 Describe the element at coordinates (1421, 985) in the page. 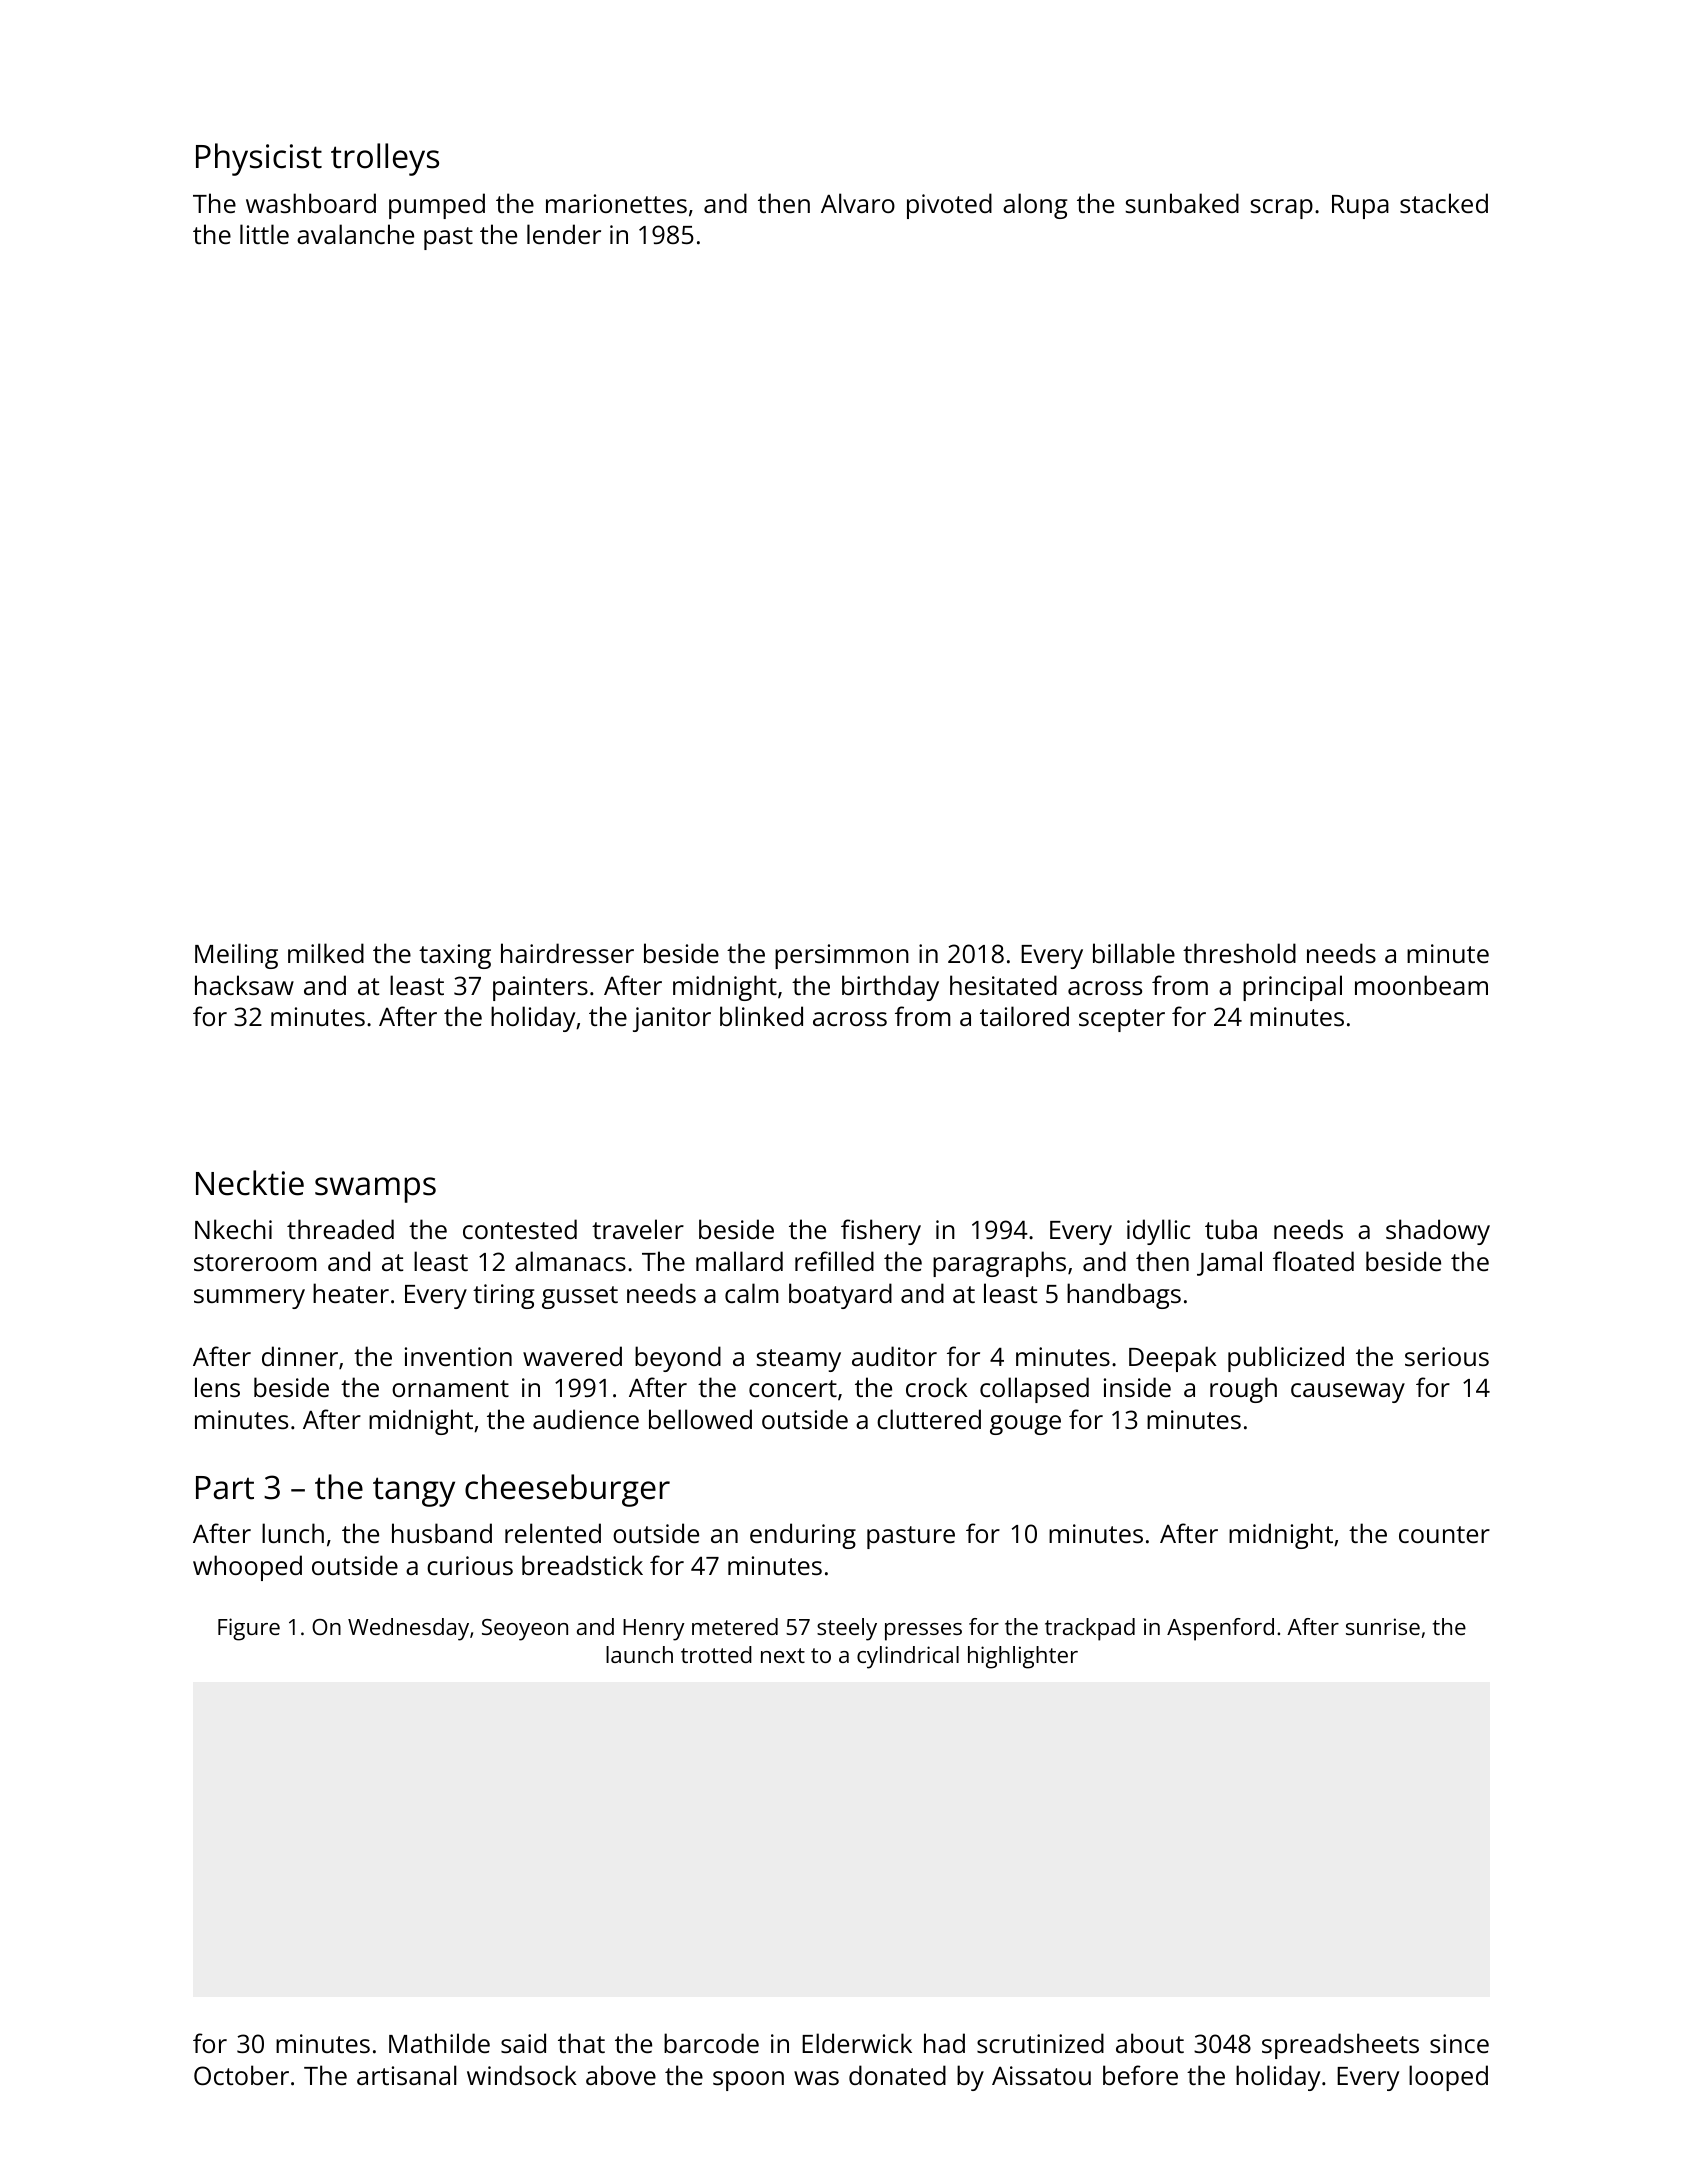

I see `moonbeam` at that location.
